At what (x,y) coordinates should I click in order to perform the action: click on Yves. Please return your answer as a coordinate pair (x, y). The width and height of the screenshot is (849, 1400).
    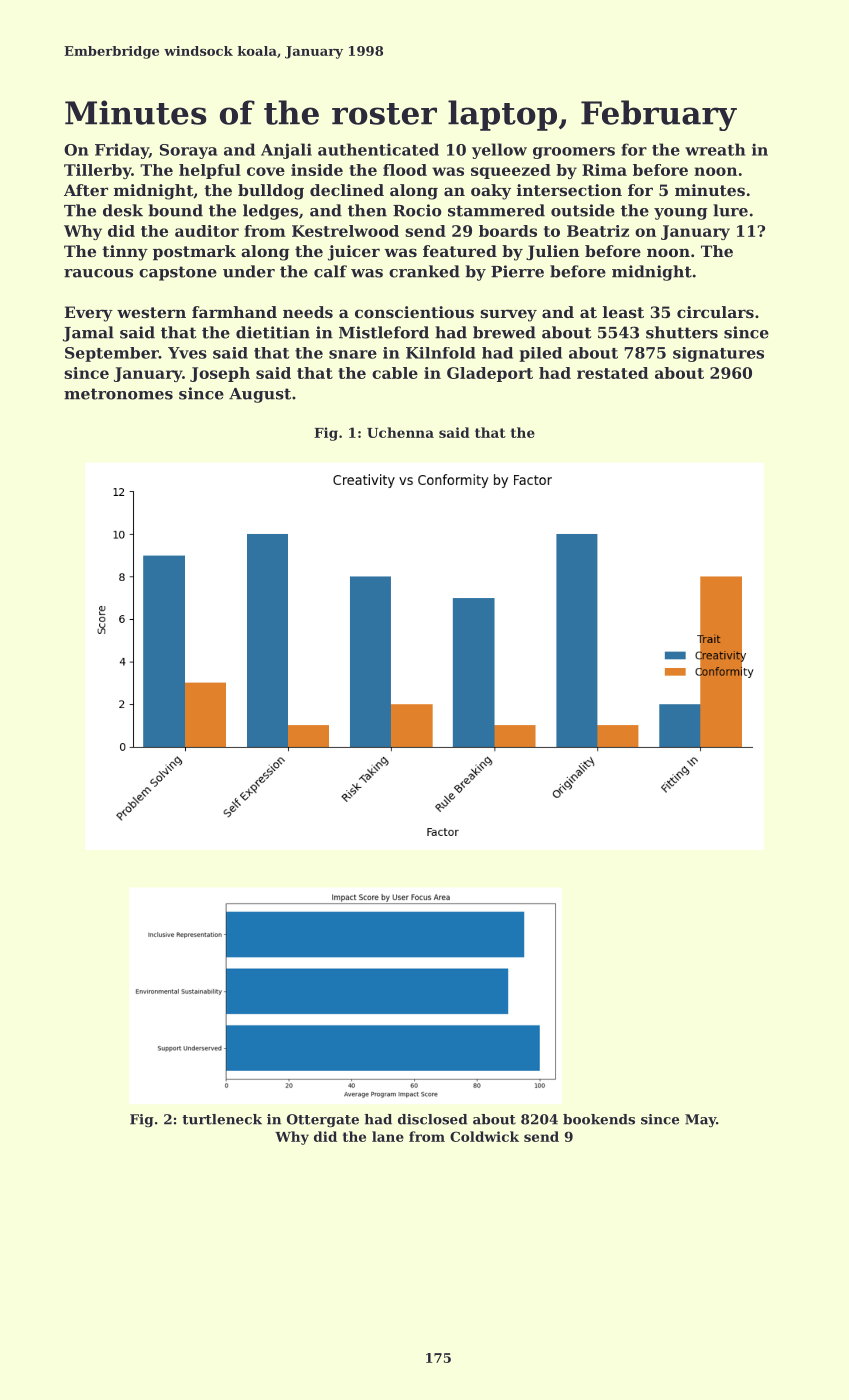
    Looking at the image, I should click on (187, 353).
